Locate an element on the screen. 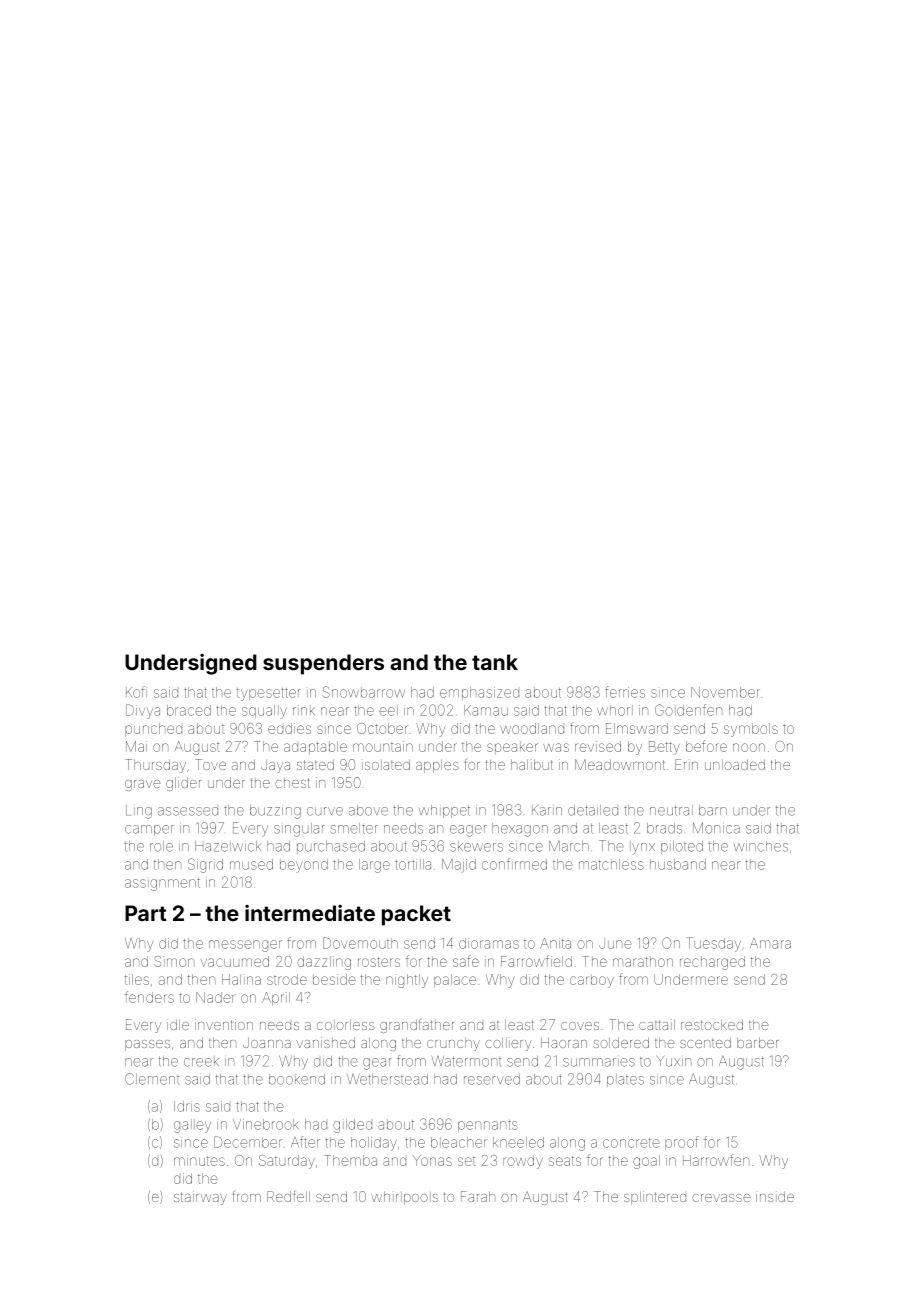 The width and height of the screenshot is (924, 1314). stairway is located at coordinates (200, 1198).
